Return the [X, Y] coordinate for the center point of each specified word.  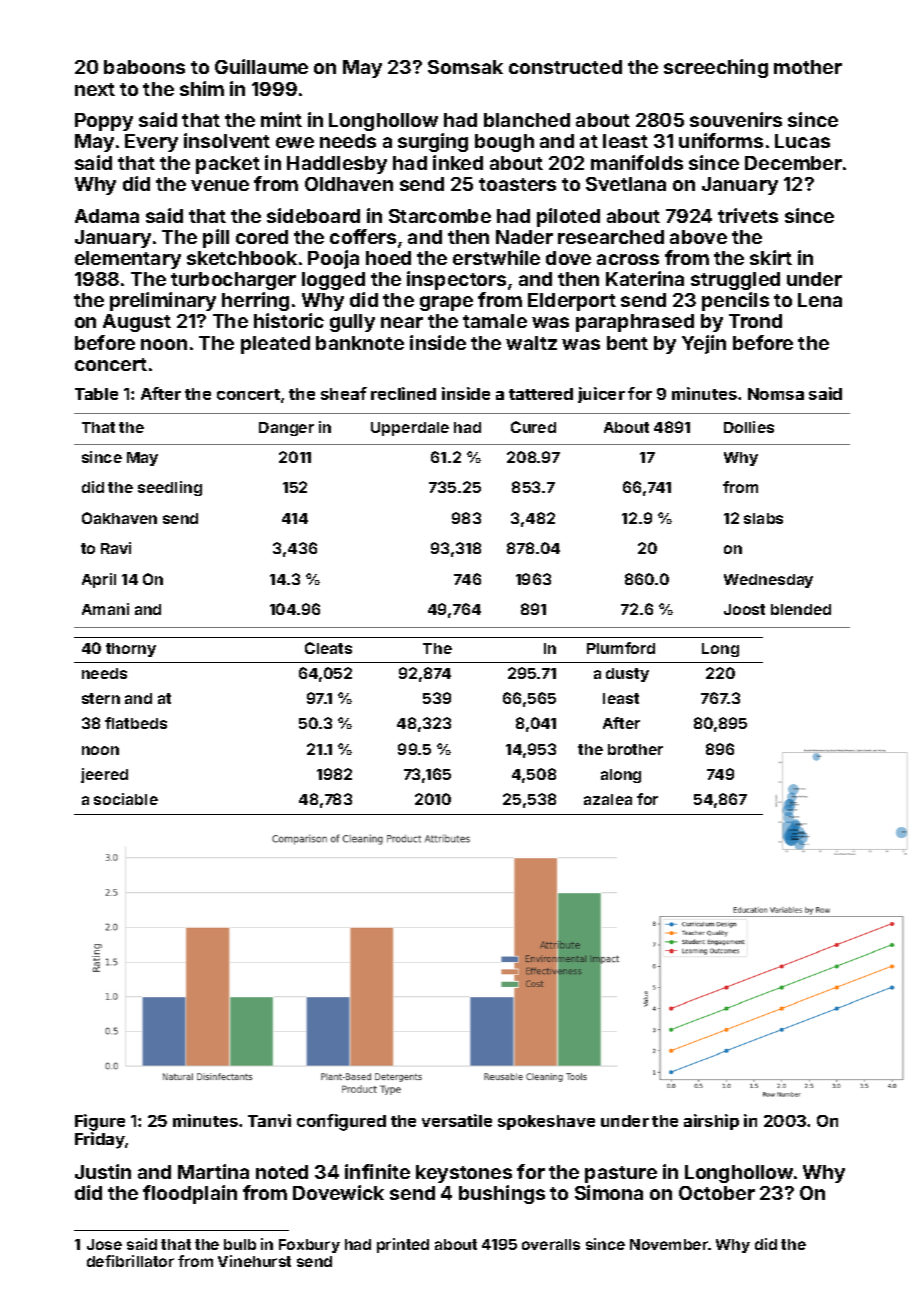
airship [711, 1122]
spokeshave [546, 1122]
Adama [107, 216]
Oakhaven [119, 518]
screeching [716, 68]
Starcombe [440, 216]
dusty [627, 675]
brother [635, 749]
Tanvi [269, 1120]
